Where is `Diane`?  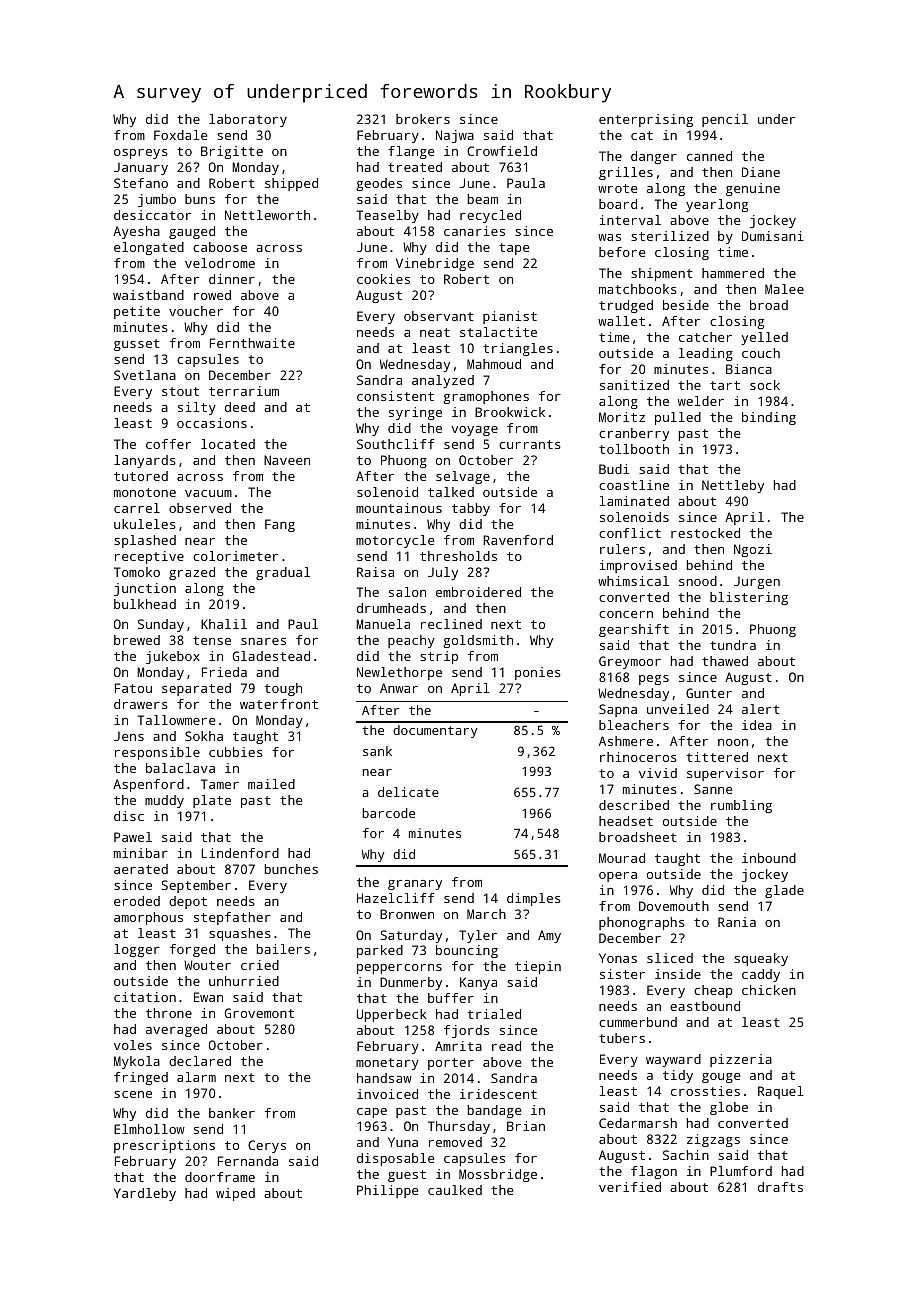
Diane is located at coordinates (761, 172).
